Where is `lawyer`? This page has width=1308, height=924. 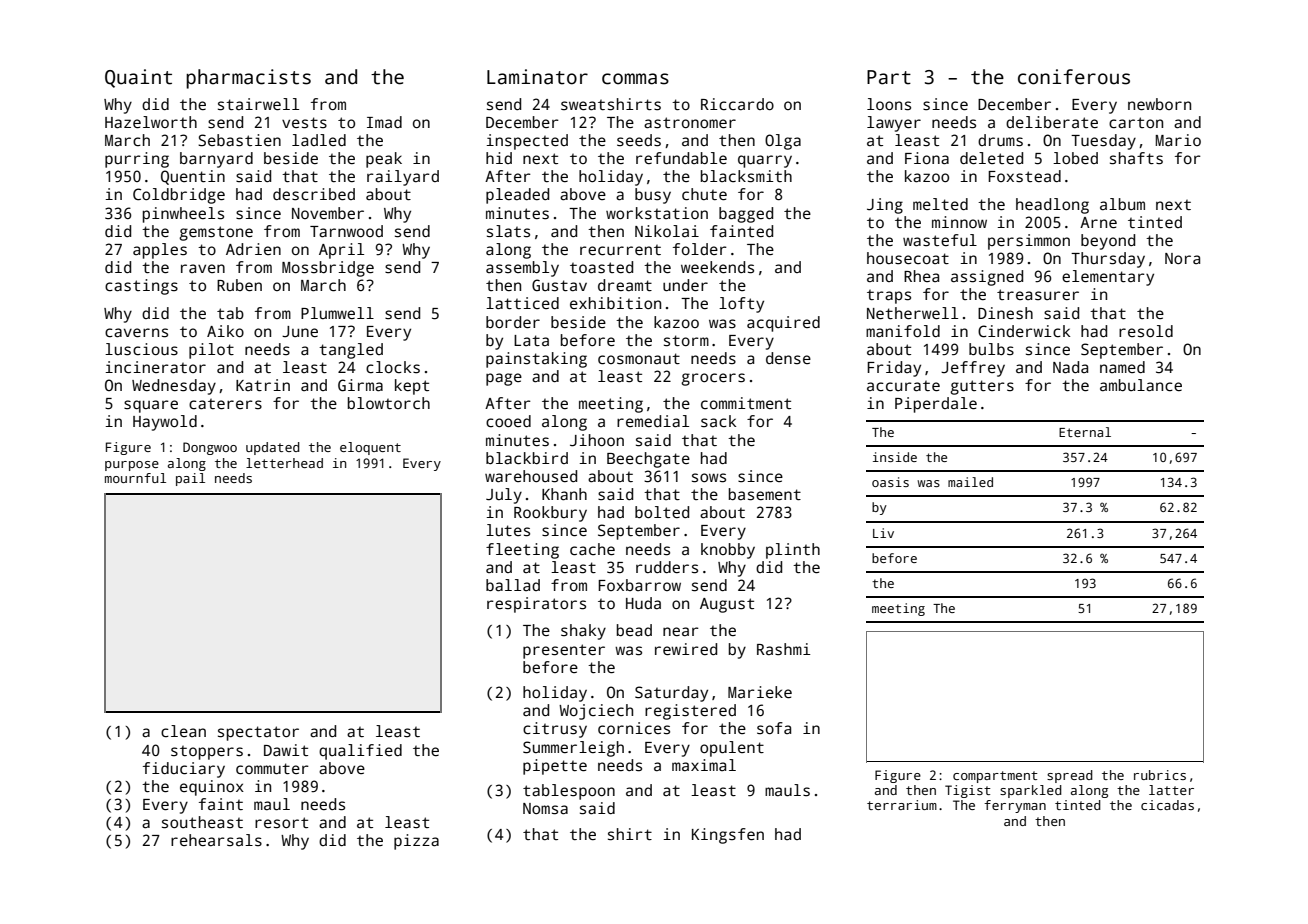
lawyer is located at coordinates (894, 124).
